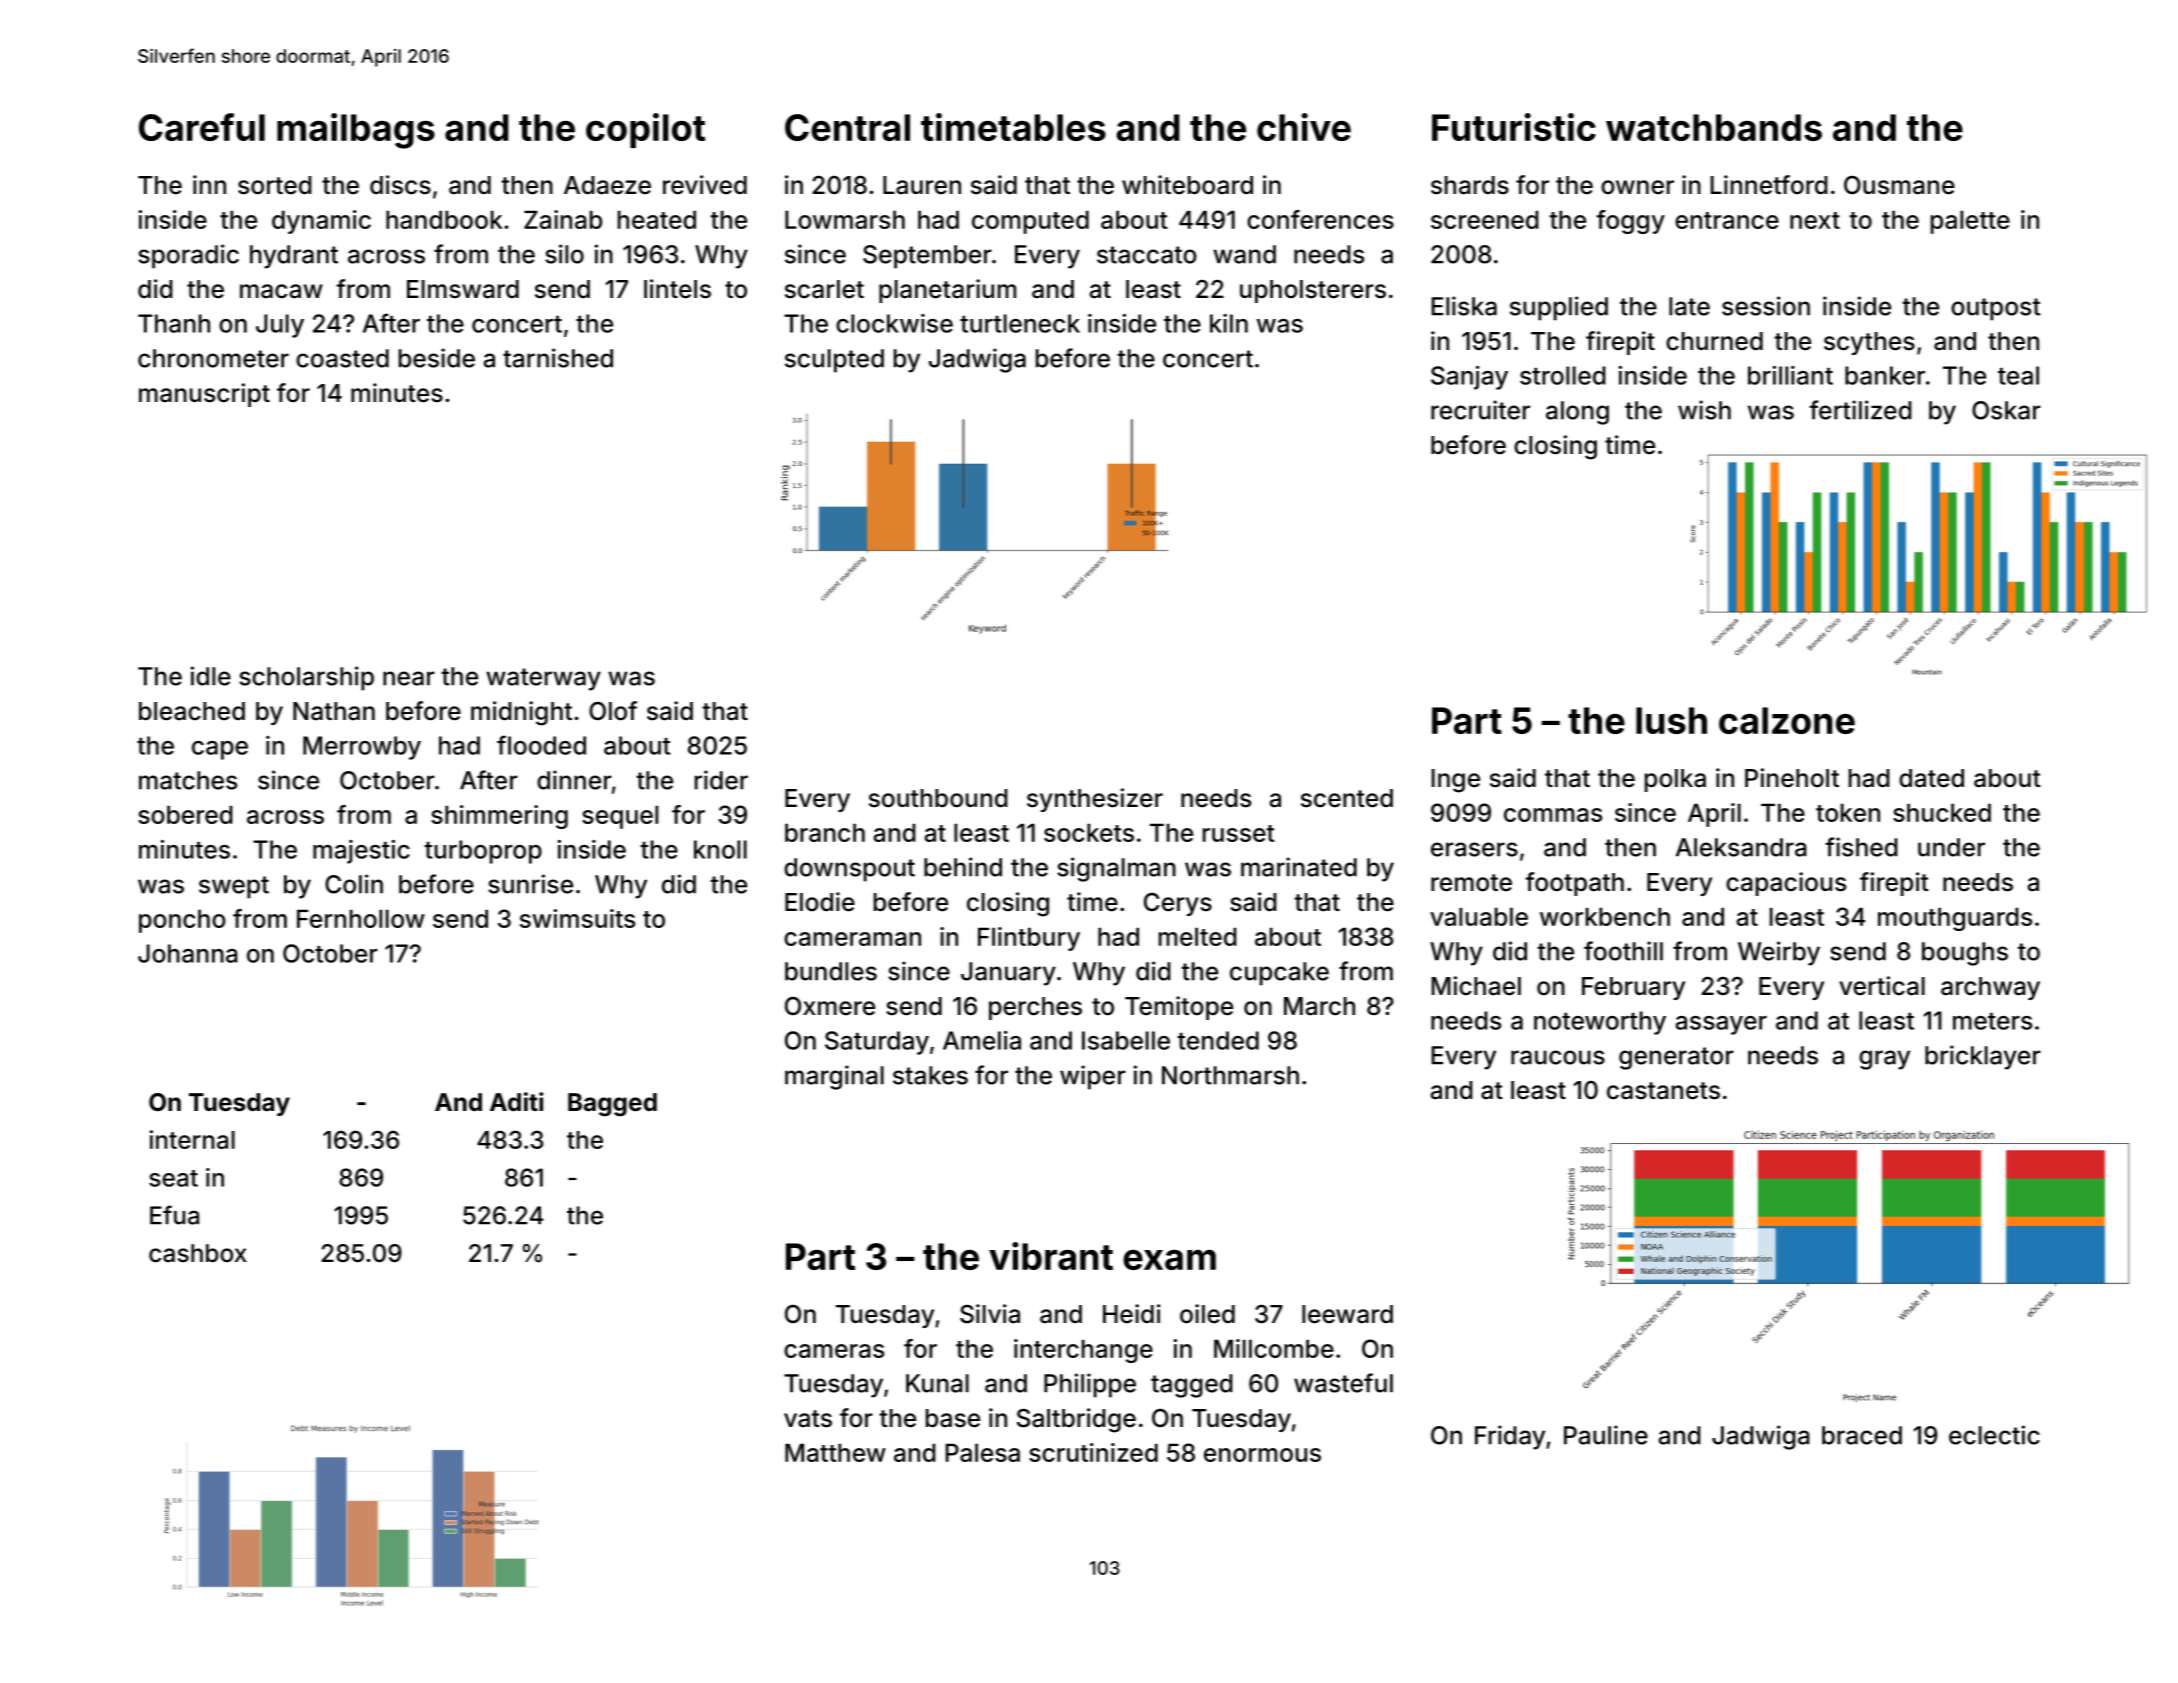  What do you see at coordinates (1860, 410) in the screenshot?
I see `fertilized` at bounding box center [1860, 410].
